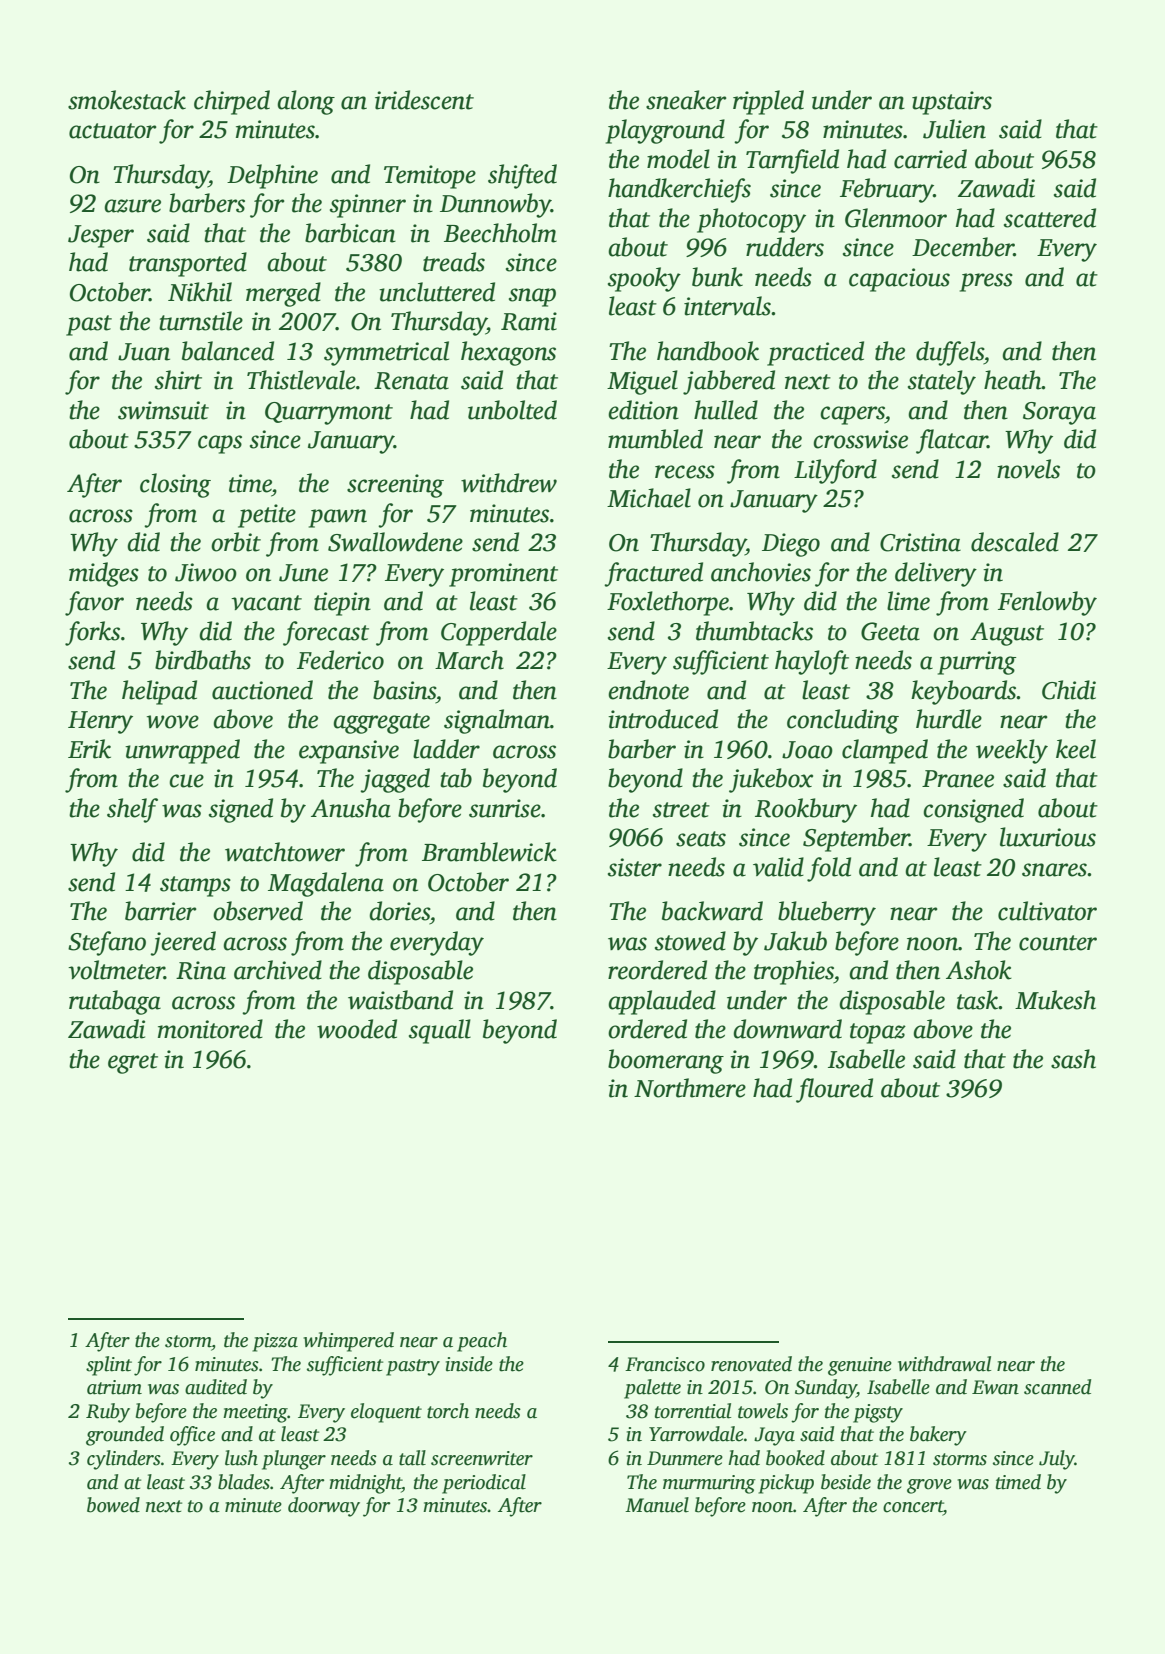 Image resolution: width=1165 pixels, height=1654 pixels. Describe the element at coordinates (324, 1507) in the screenshot. I see `doorway` at that location.
